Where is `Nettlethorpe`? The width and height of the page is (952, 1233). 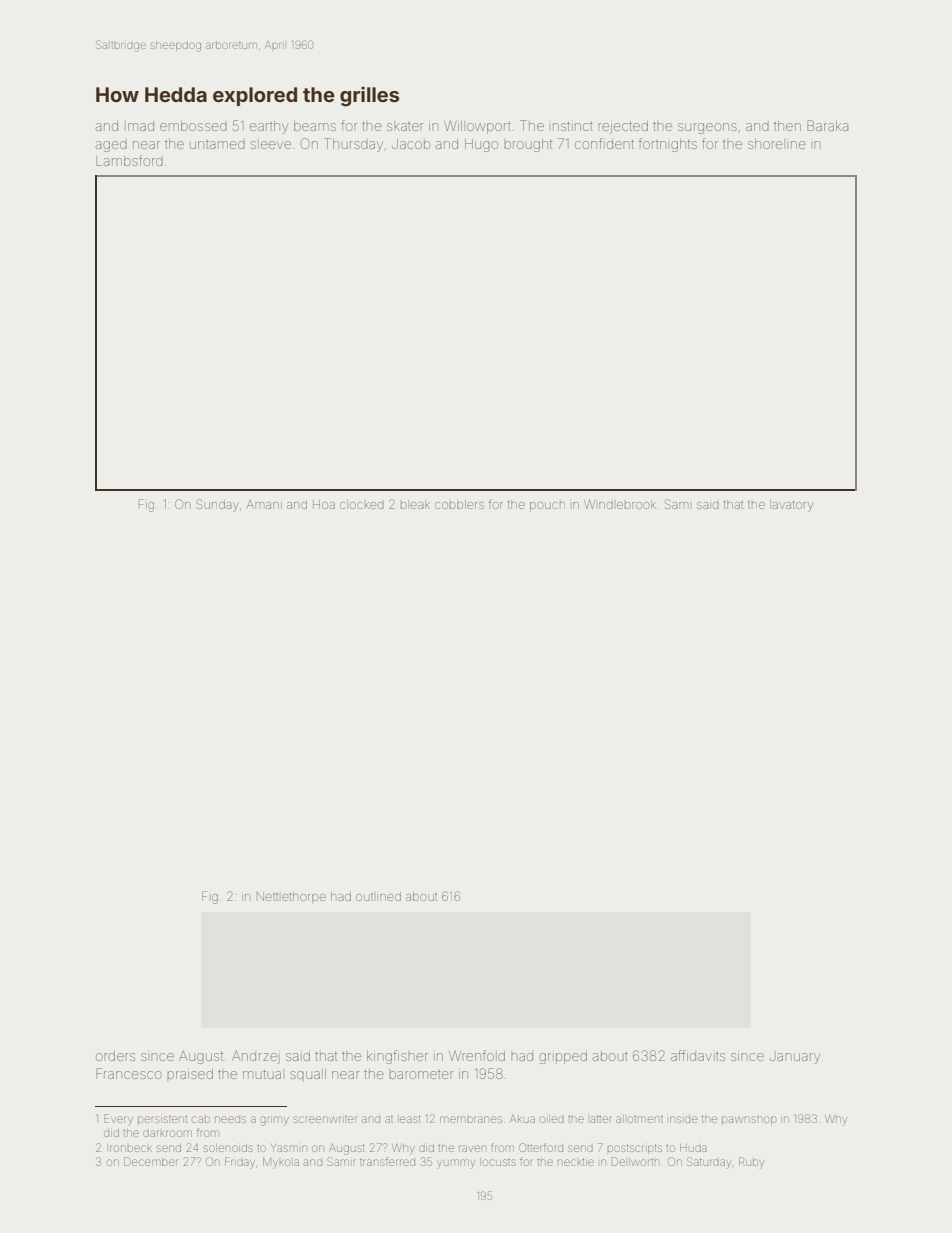 Nettlethorpe is located at coordinates (291, 897).
